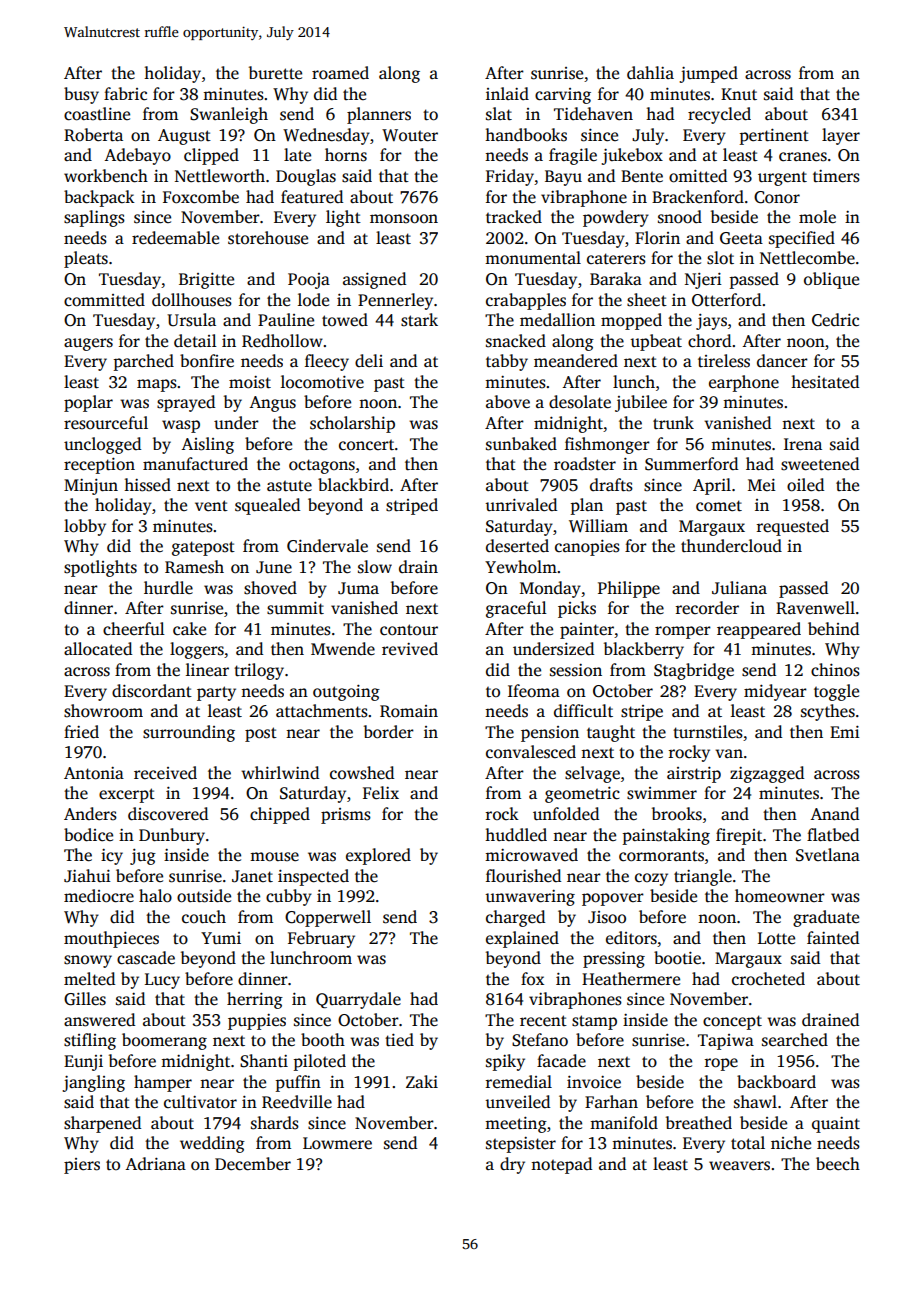  Describe the element at coordinates (841, 136) in the screenshot. I see `layer` at that location.
